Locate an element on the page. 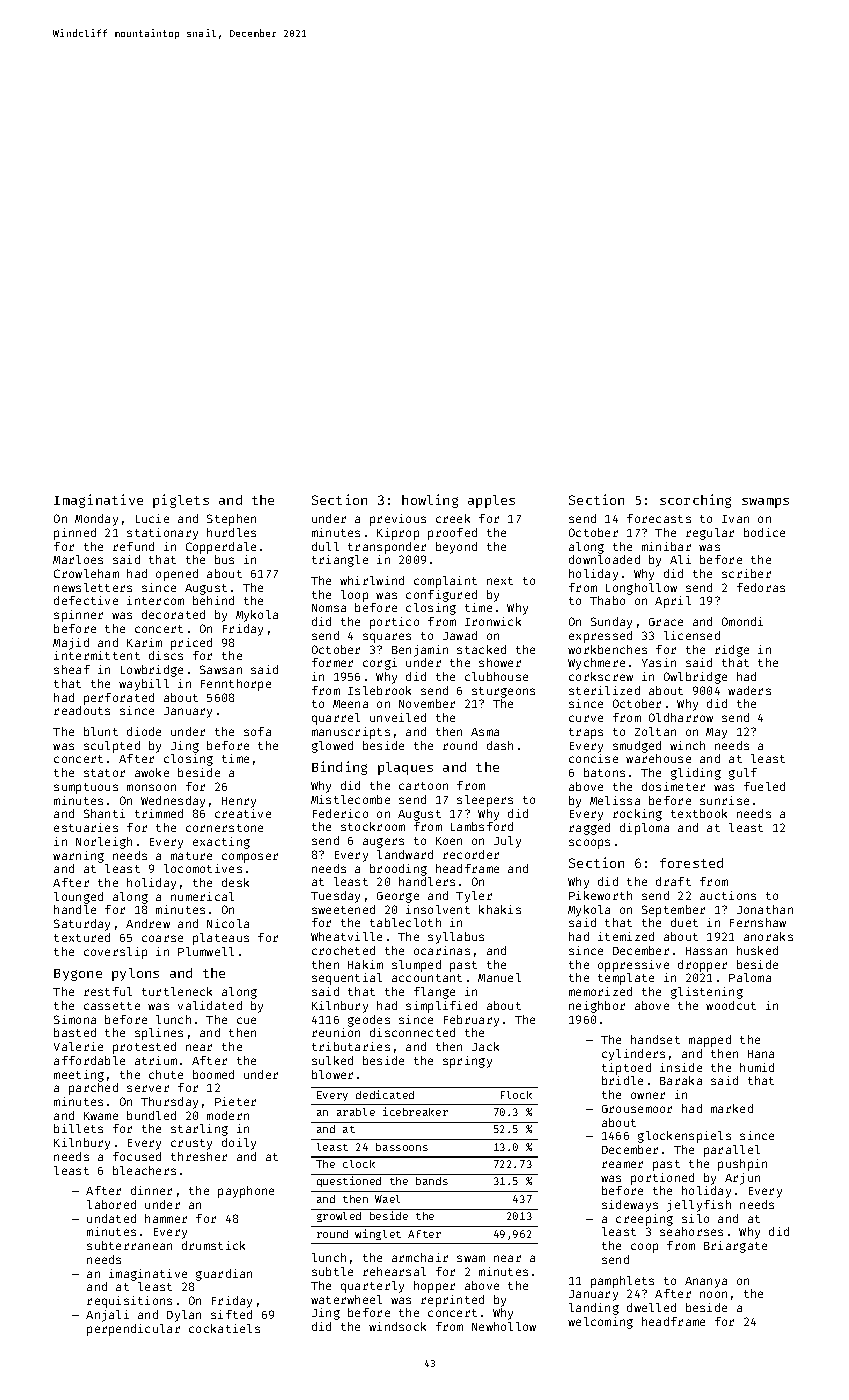  tributaries is located at coordinates (351, 1046).
